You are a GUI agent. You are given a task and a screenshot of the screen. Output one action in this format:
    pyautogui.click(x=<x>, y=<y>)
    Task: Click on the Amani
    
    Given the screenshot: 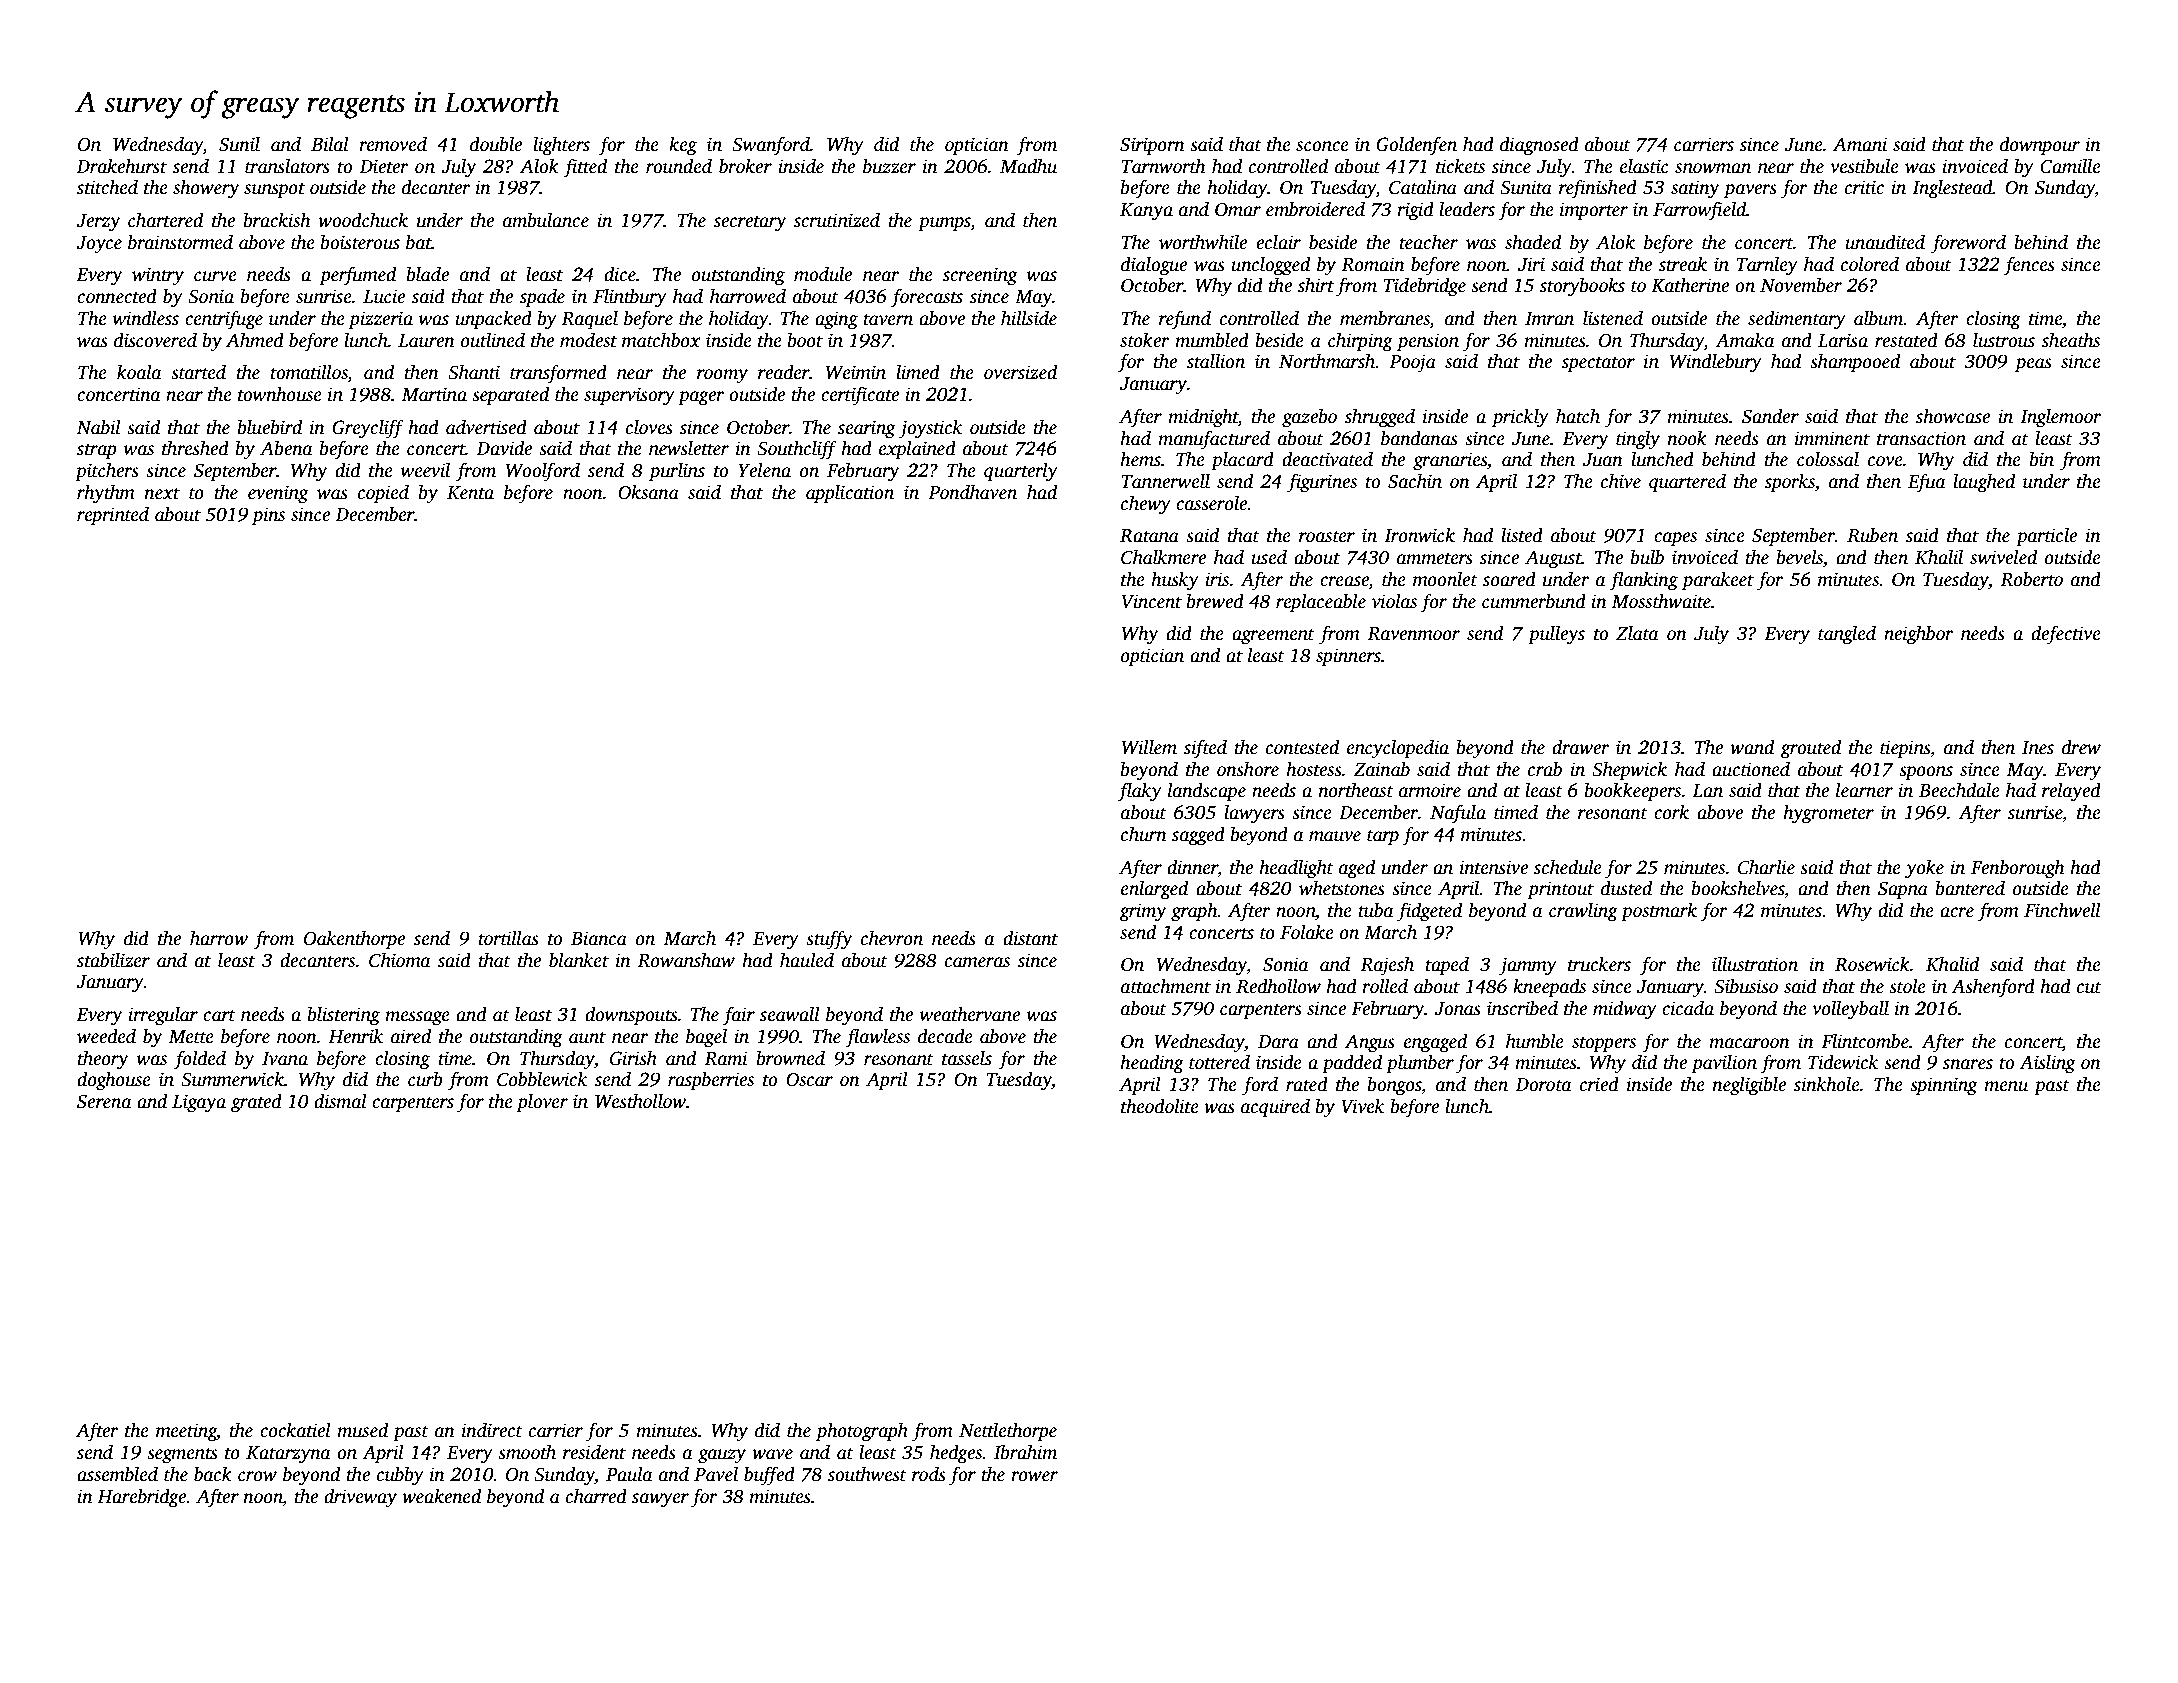 What is the action you would take?
    pyautogui.click(x=1860, y=144)
